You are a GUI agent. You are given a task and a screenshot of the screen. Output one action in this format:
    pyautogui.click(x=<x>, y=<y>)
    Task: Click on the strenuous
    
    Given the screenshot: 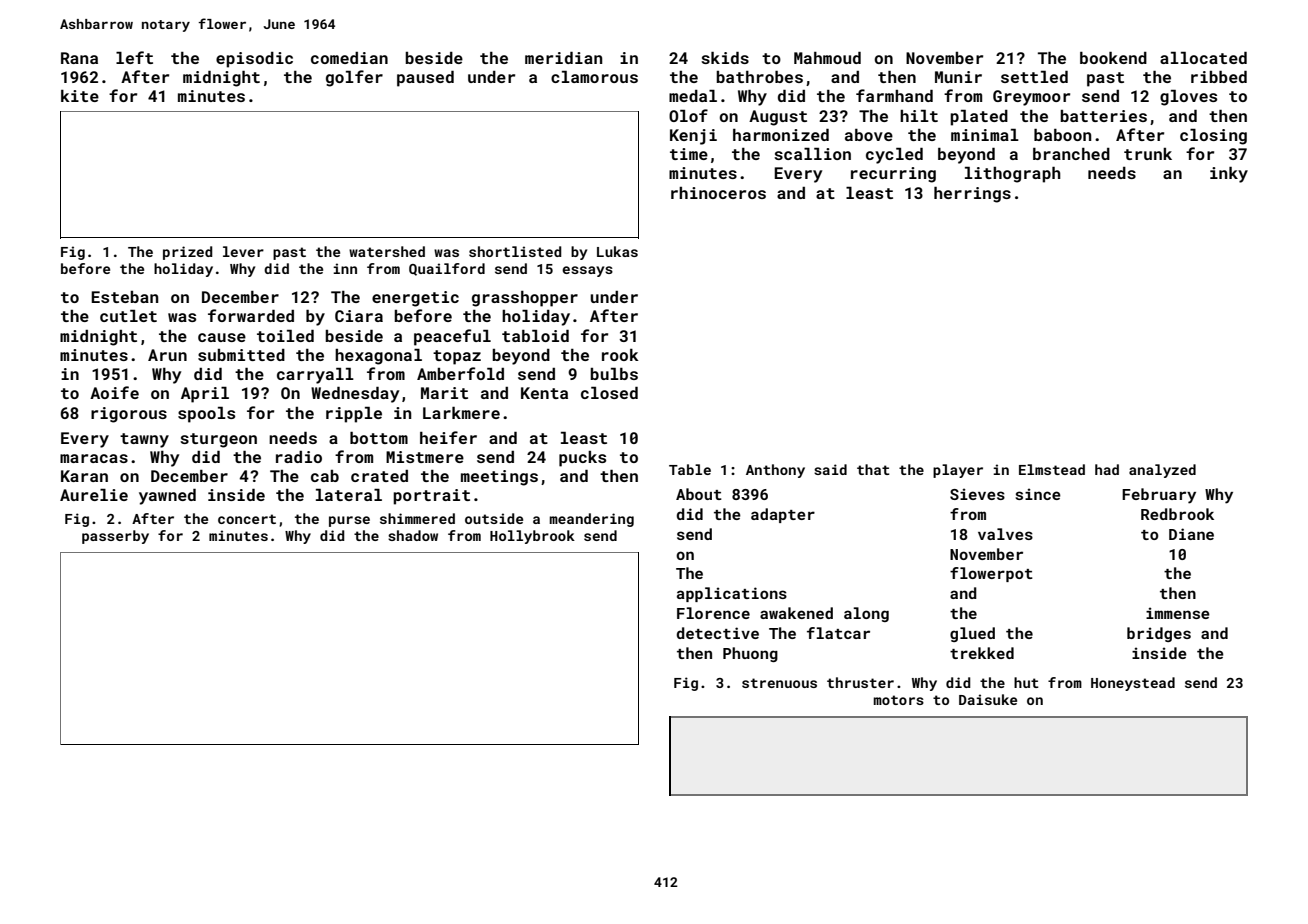 What is the action you would take?
    pyautogui.click(x=779, y=683)
